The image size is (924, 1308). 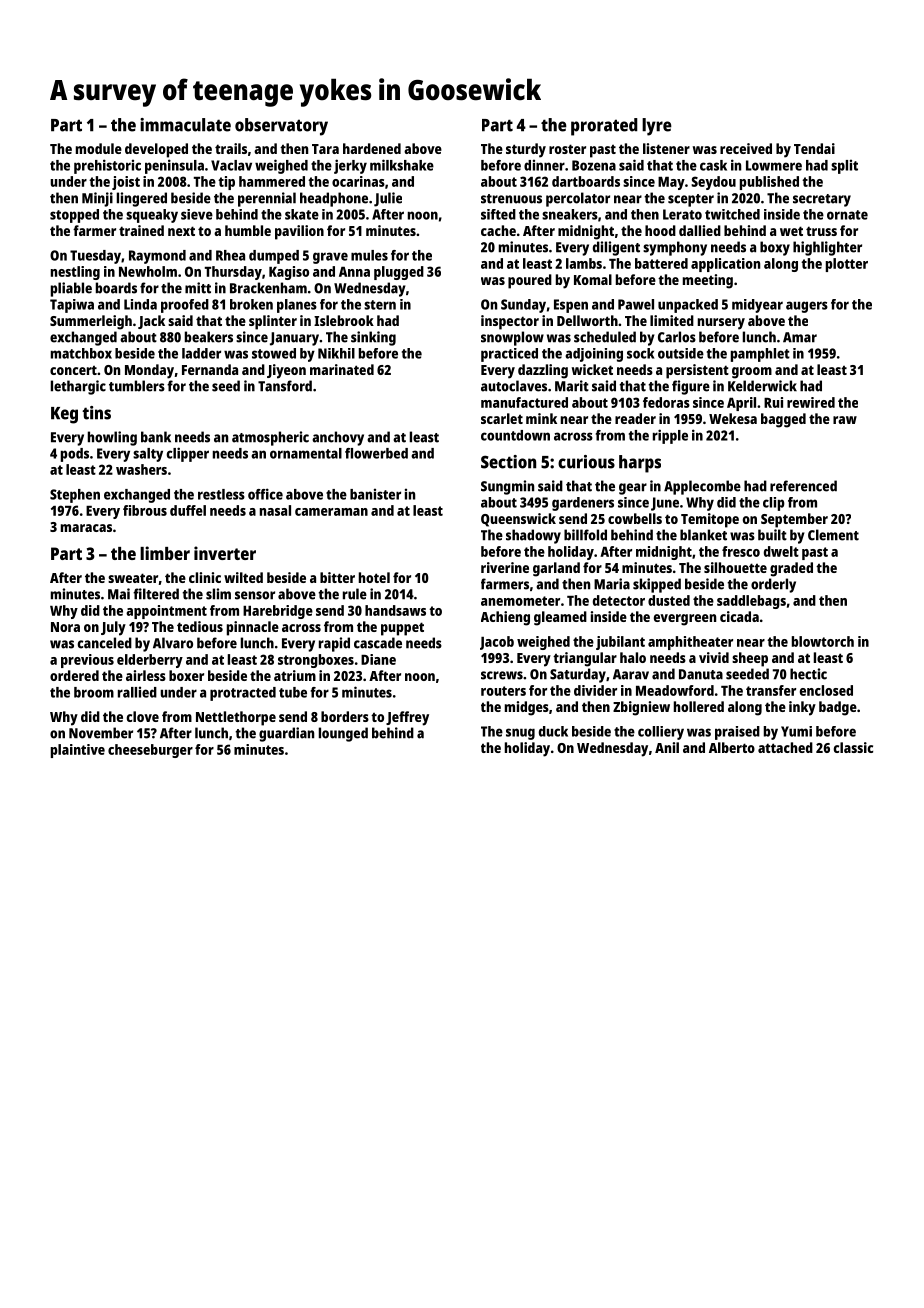 What do you see at coordinates (757, 306) in the screenshot?
I see `midyear` at bounding box center [757, 306].
